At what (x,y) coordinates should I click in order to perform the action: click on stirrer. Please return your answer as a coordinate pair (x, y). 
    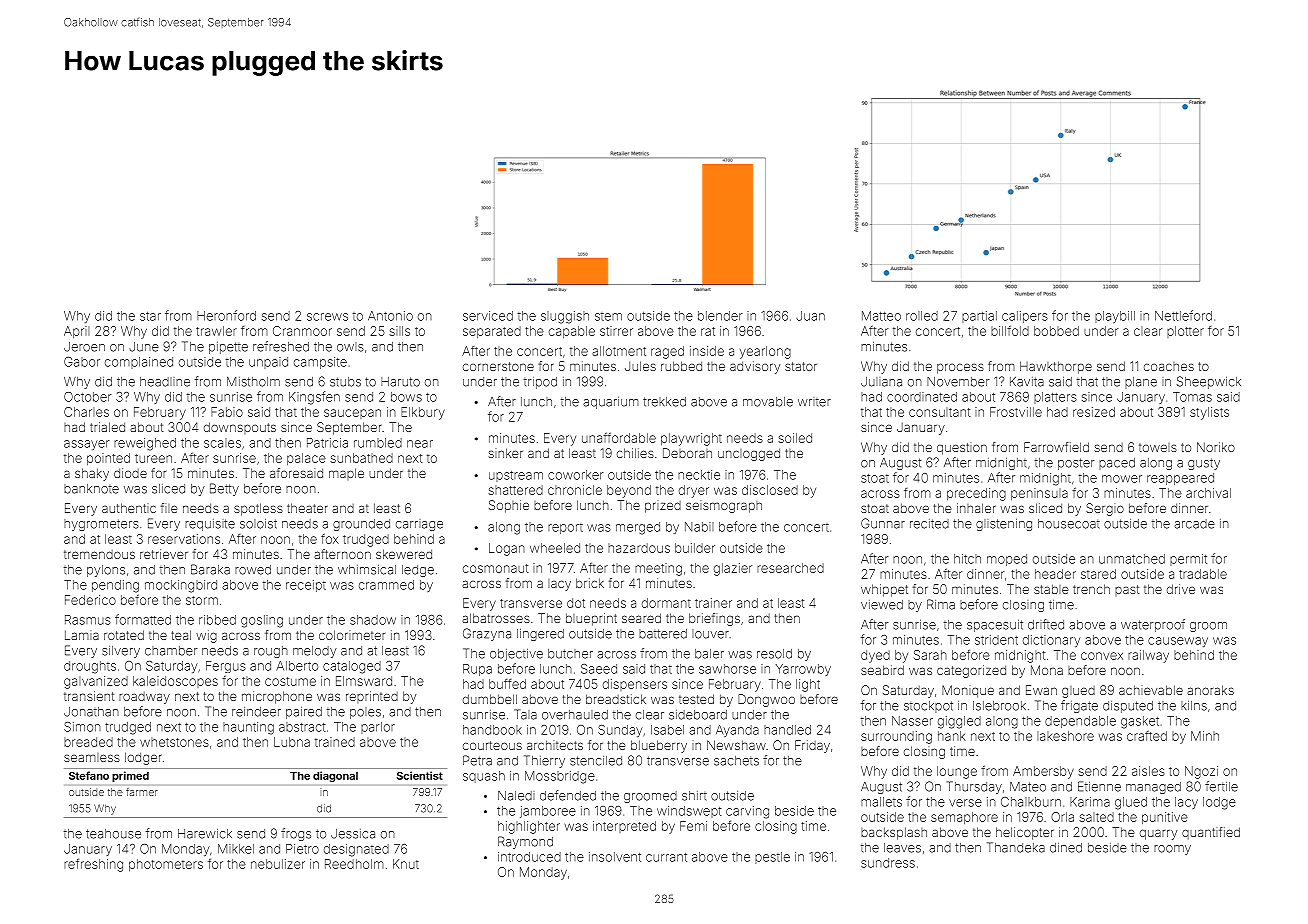
    Looking at the image, I should click on (616, 331).
